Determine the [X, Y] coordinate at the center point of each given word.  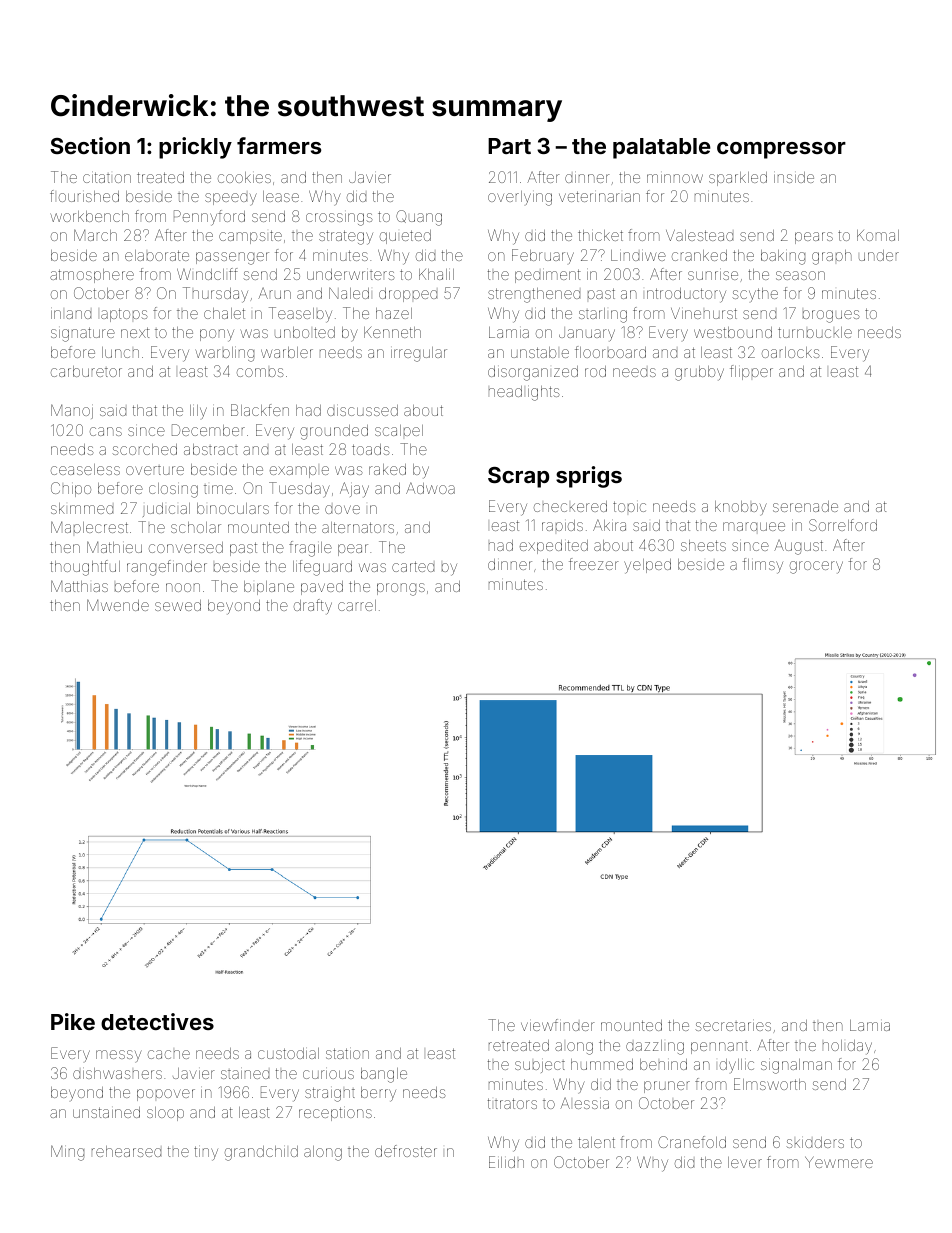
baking [783, 257]
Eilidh [506, 1162]
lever [745, 1162]
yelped [647, 566]
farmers [279, 145]
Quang [419, 218]
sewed [178, 605]
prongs [401, 589]
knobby [741, 508]
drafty [313, 607]
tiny [206, 1153]
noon [183, 587]
